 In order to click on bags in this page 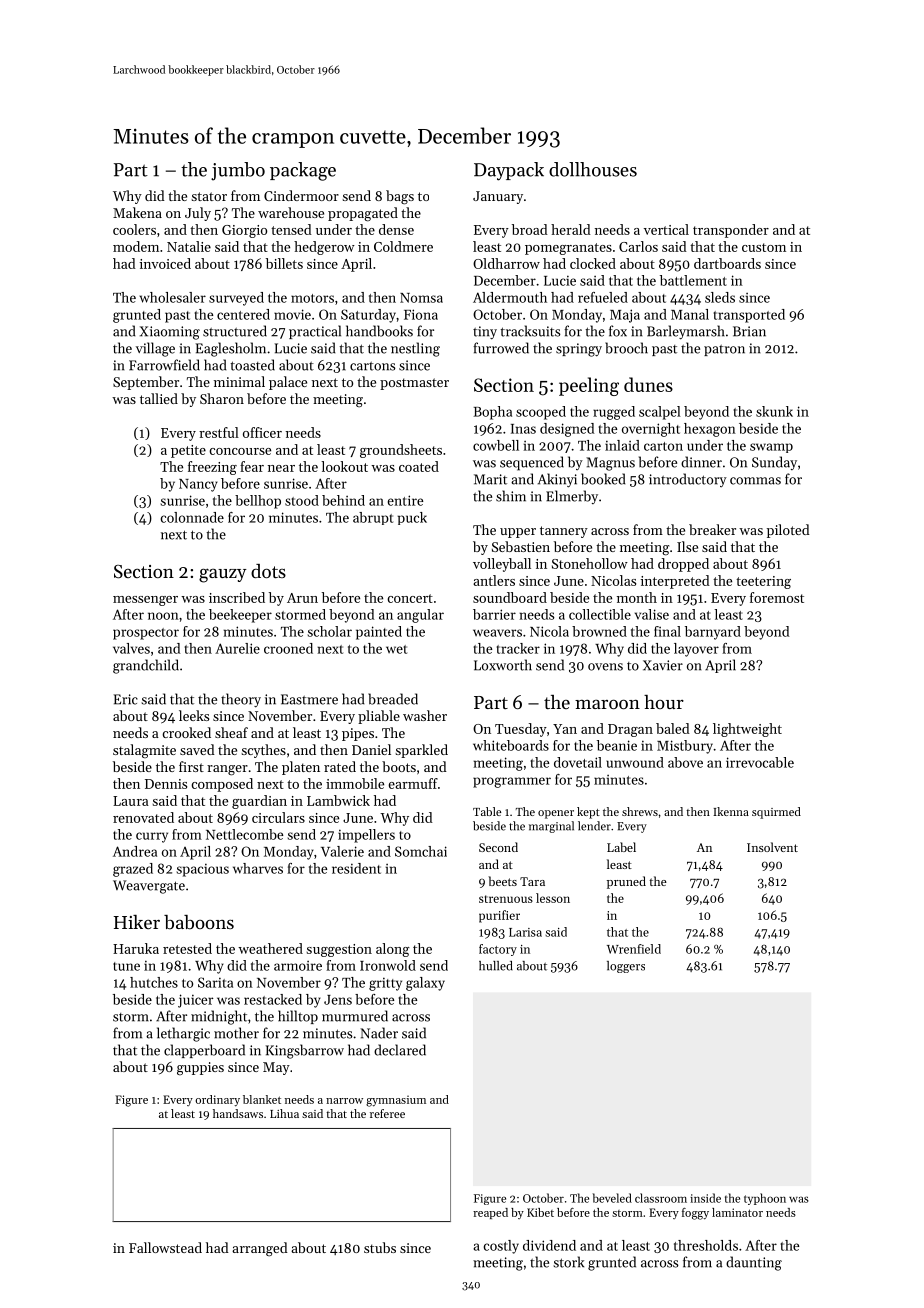, I will do `click(400, 197)`.
